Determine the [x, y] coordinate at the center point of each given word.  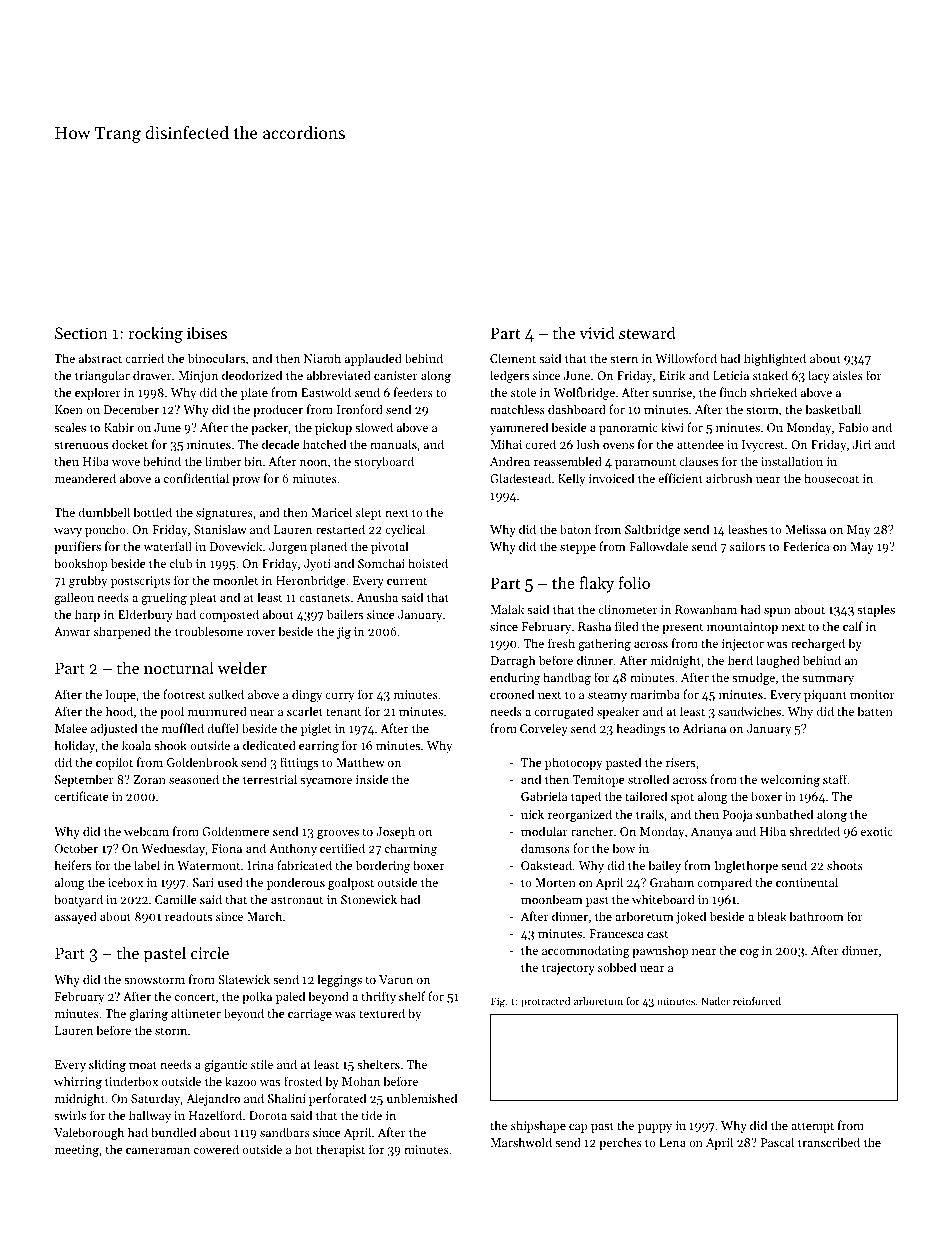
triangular [102, 376]
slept [369, 513]
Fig [498, 1002]
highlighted [775, 359]
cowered [216, 1149]
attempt [812, 1127]
